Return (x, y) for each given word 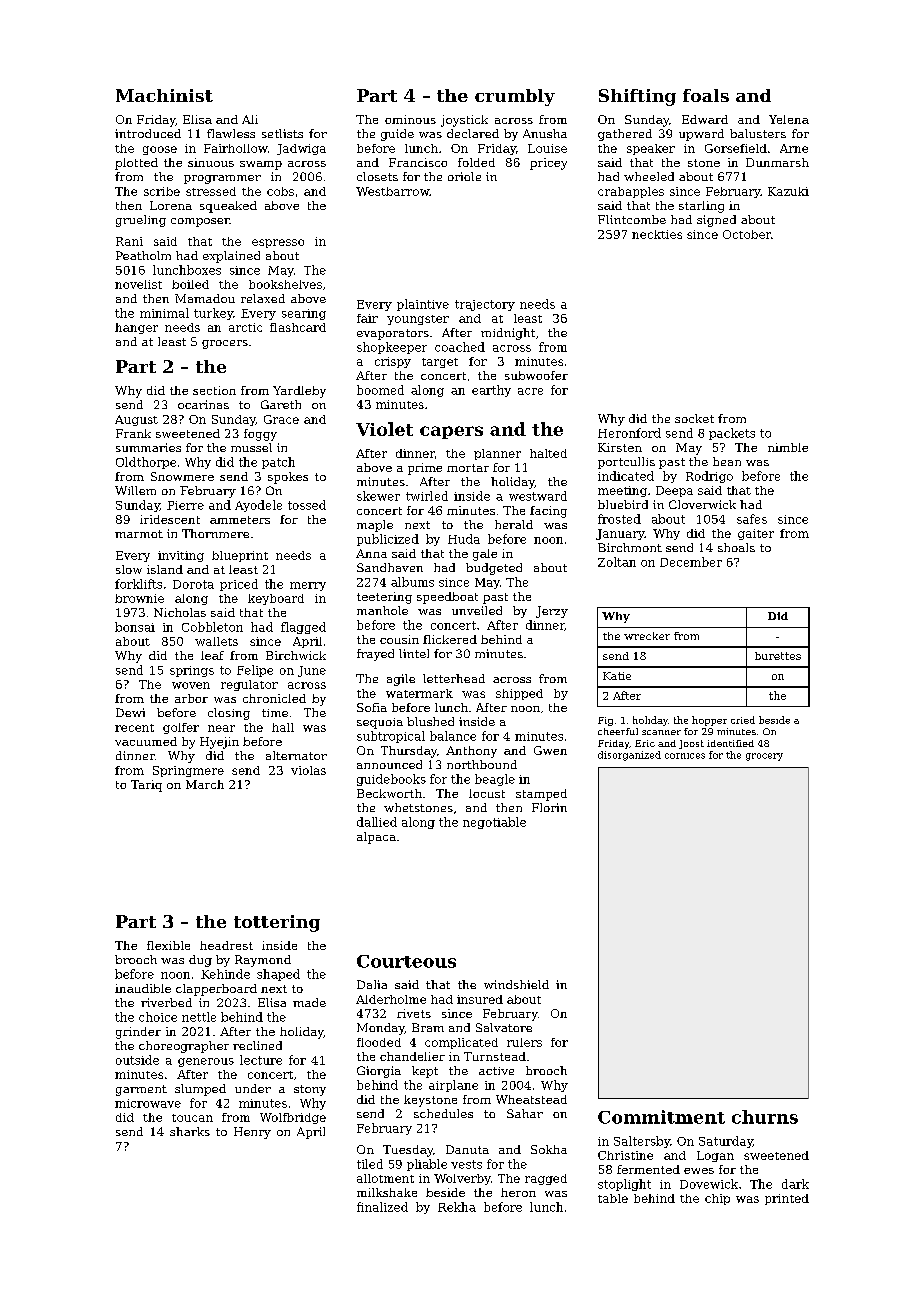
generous (206, 1062)
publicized (388, 540)
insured (480, 999)
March (205, 784)
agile (401, 680)
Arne (794, 148)
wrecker (647, 636)
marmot (139, 534)
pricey (548, 164)
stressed (211, 191)
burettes (778, 656)
